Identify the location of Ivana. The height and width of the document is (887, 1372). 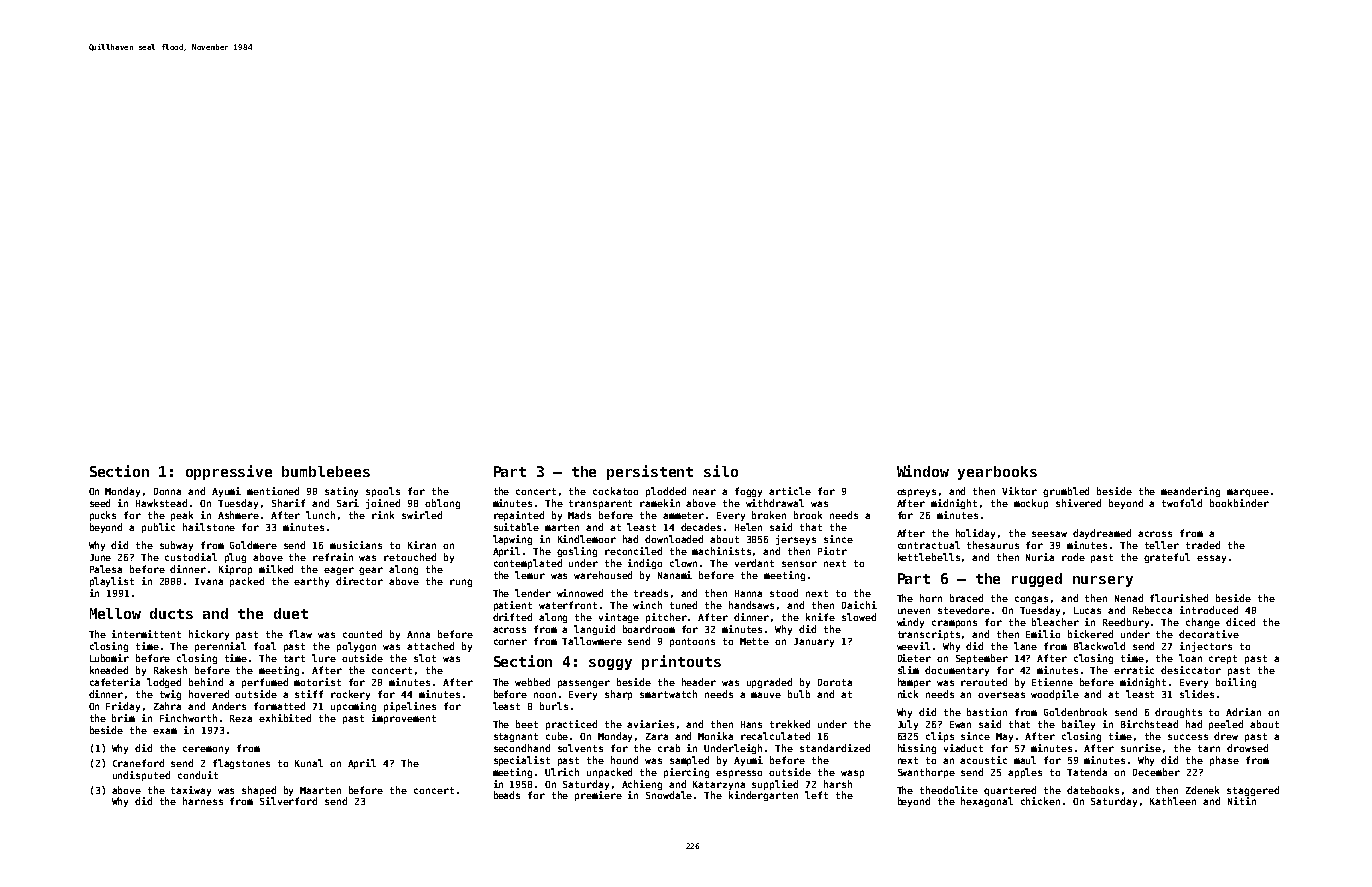
(209, 581).
